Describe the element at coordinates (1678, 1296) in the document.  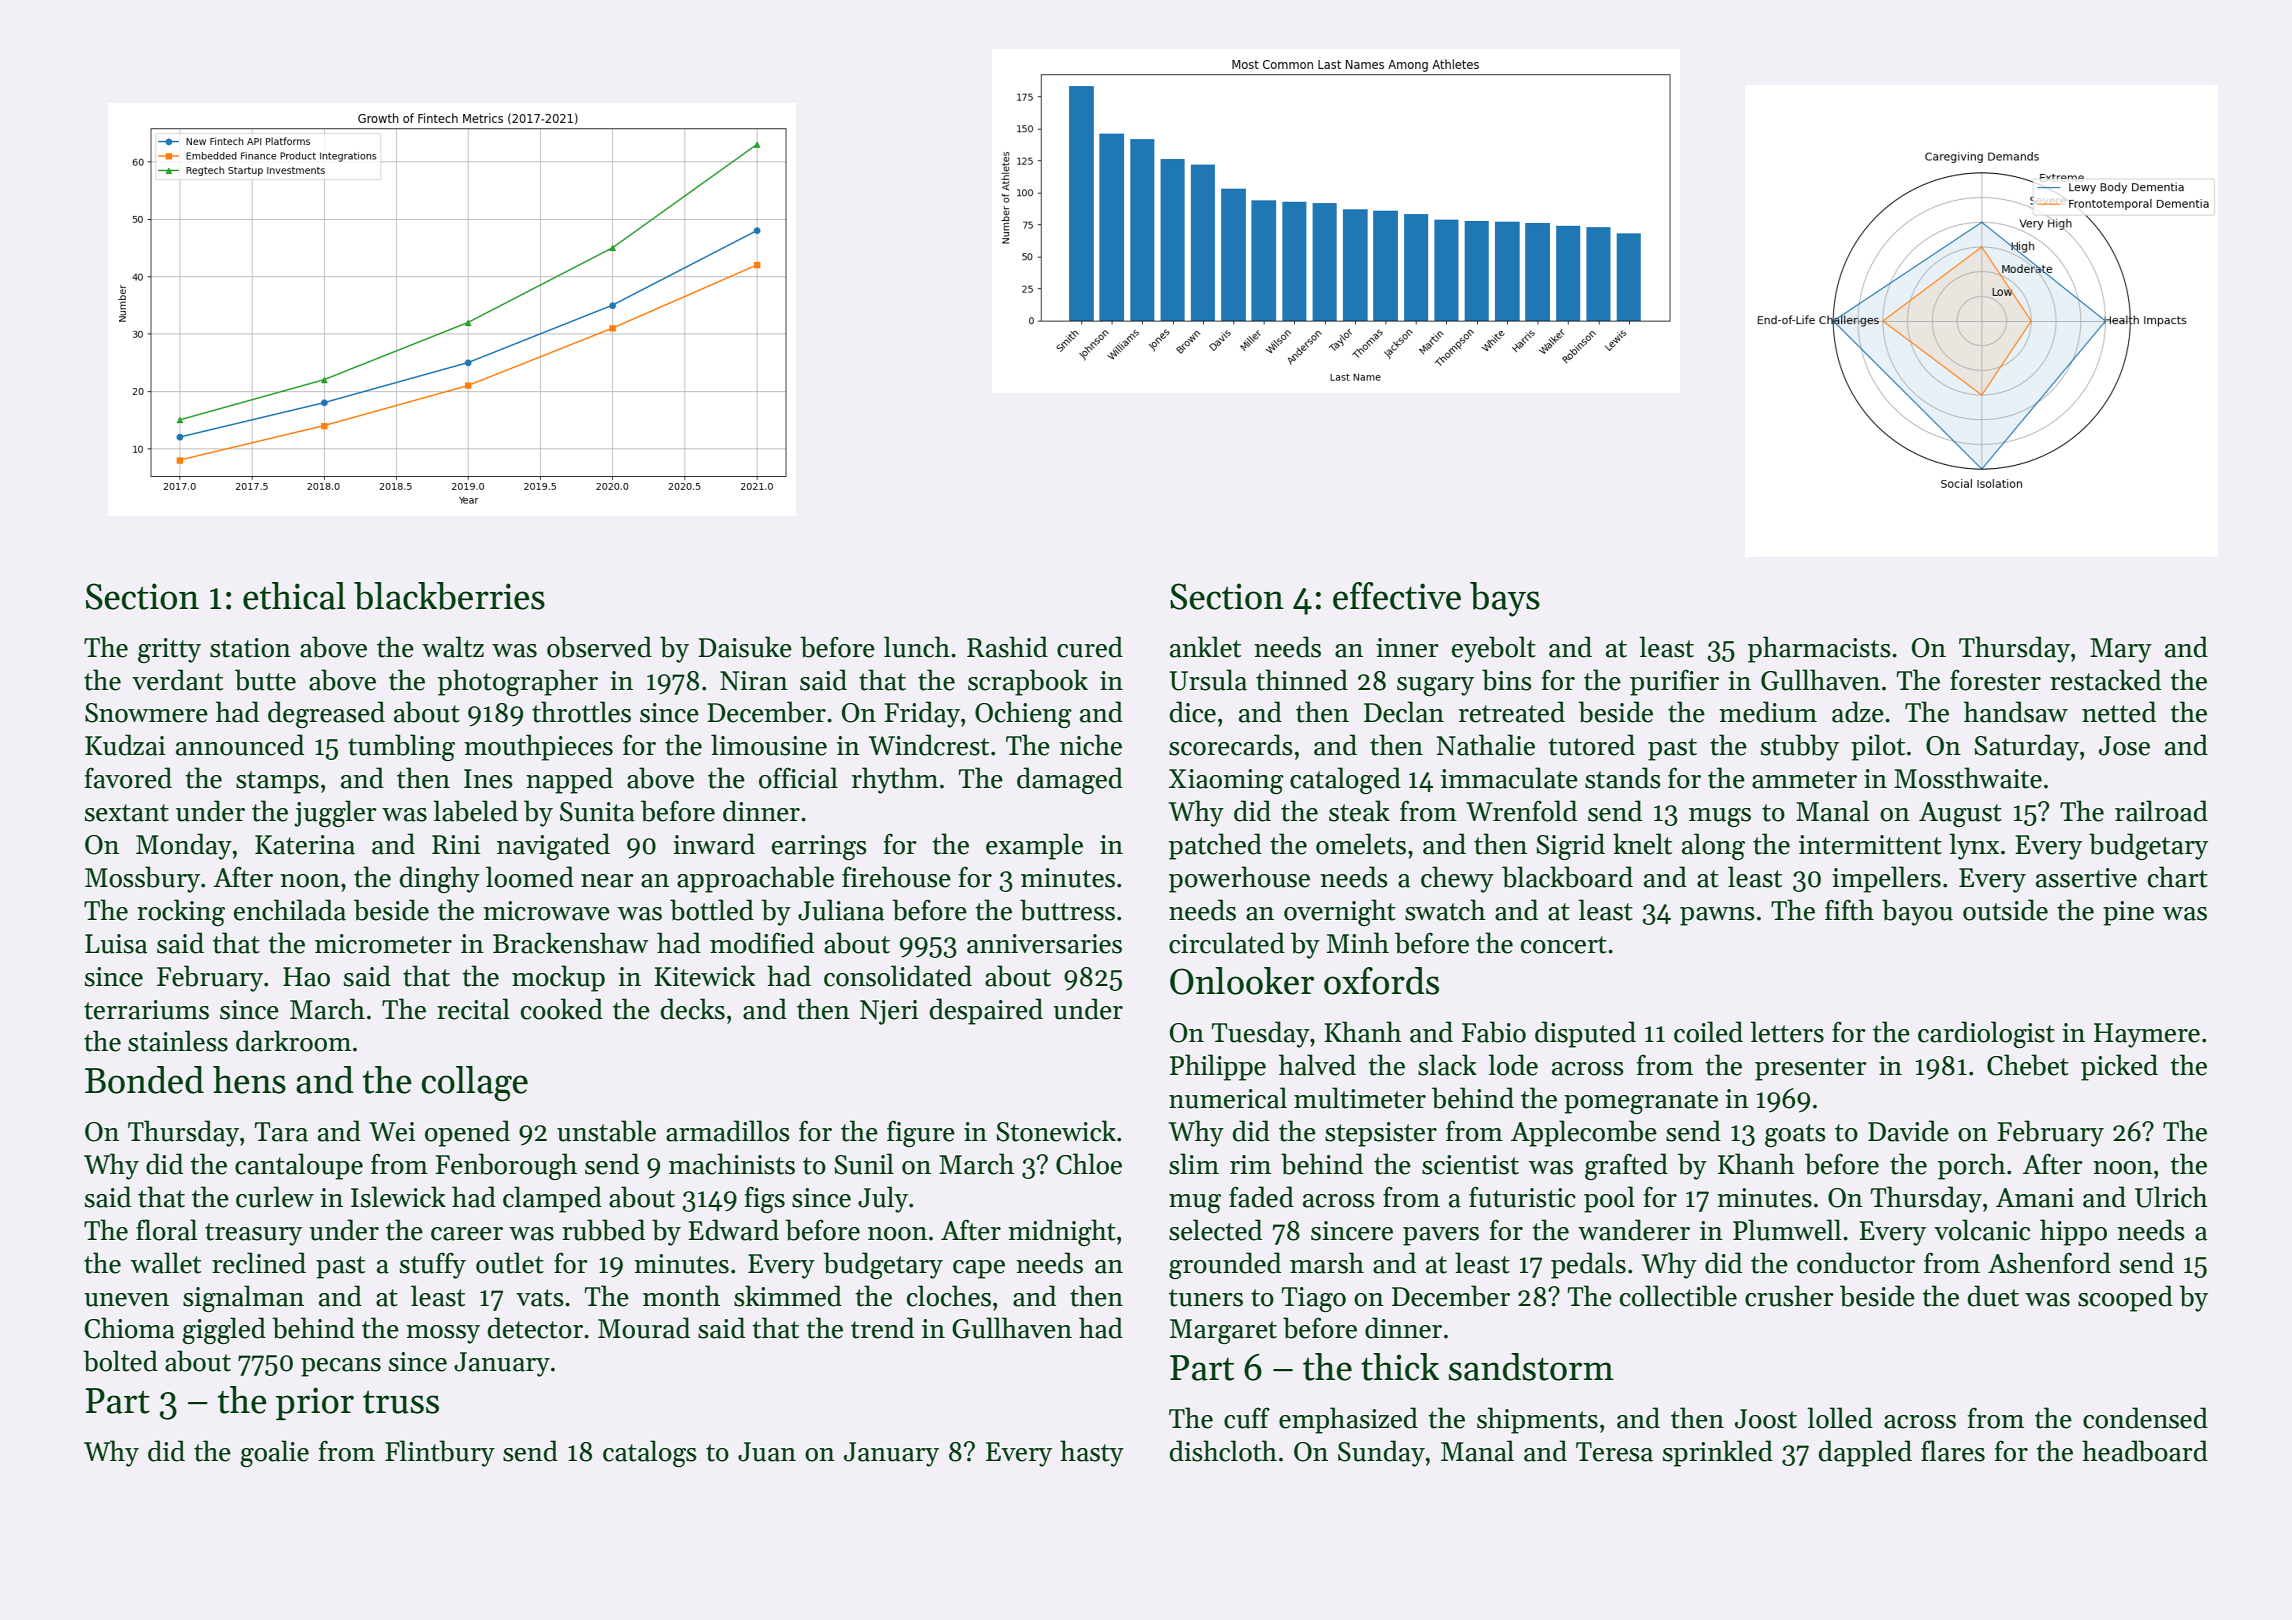
I see `collectible` at that location.
